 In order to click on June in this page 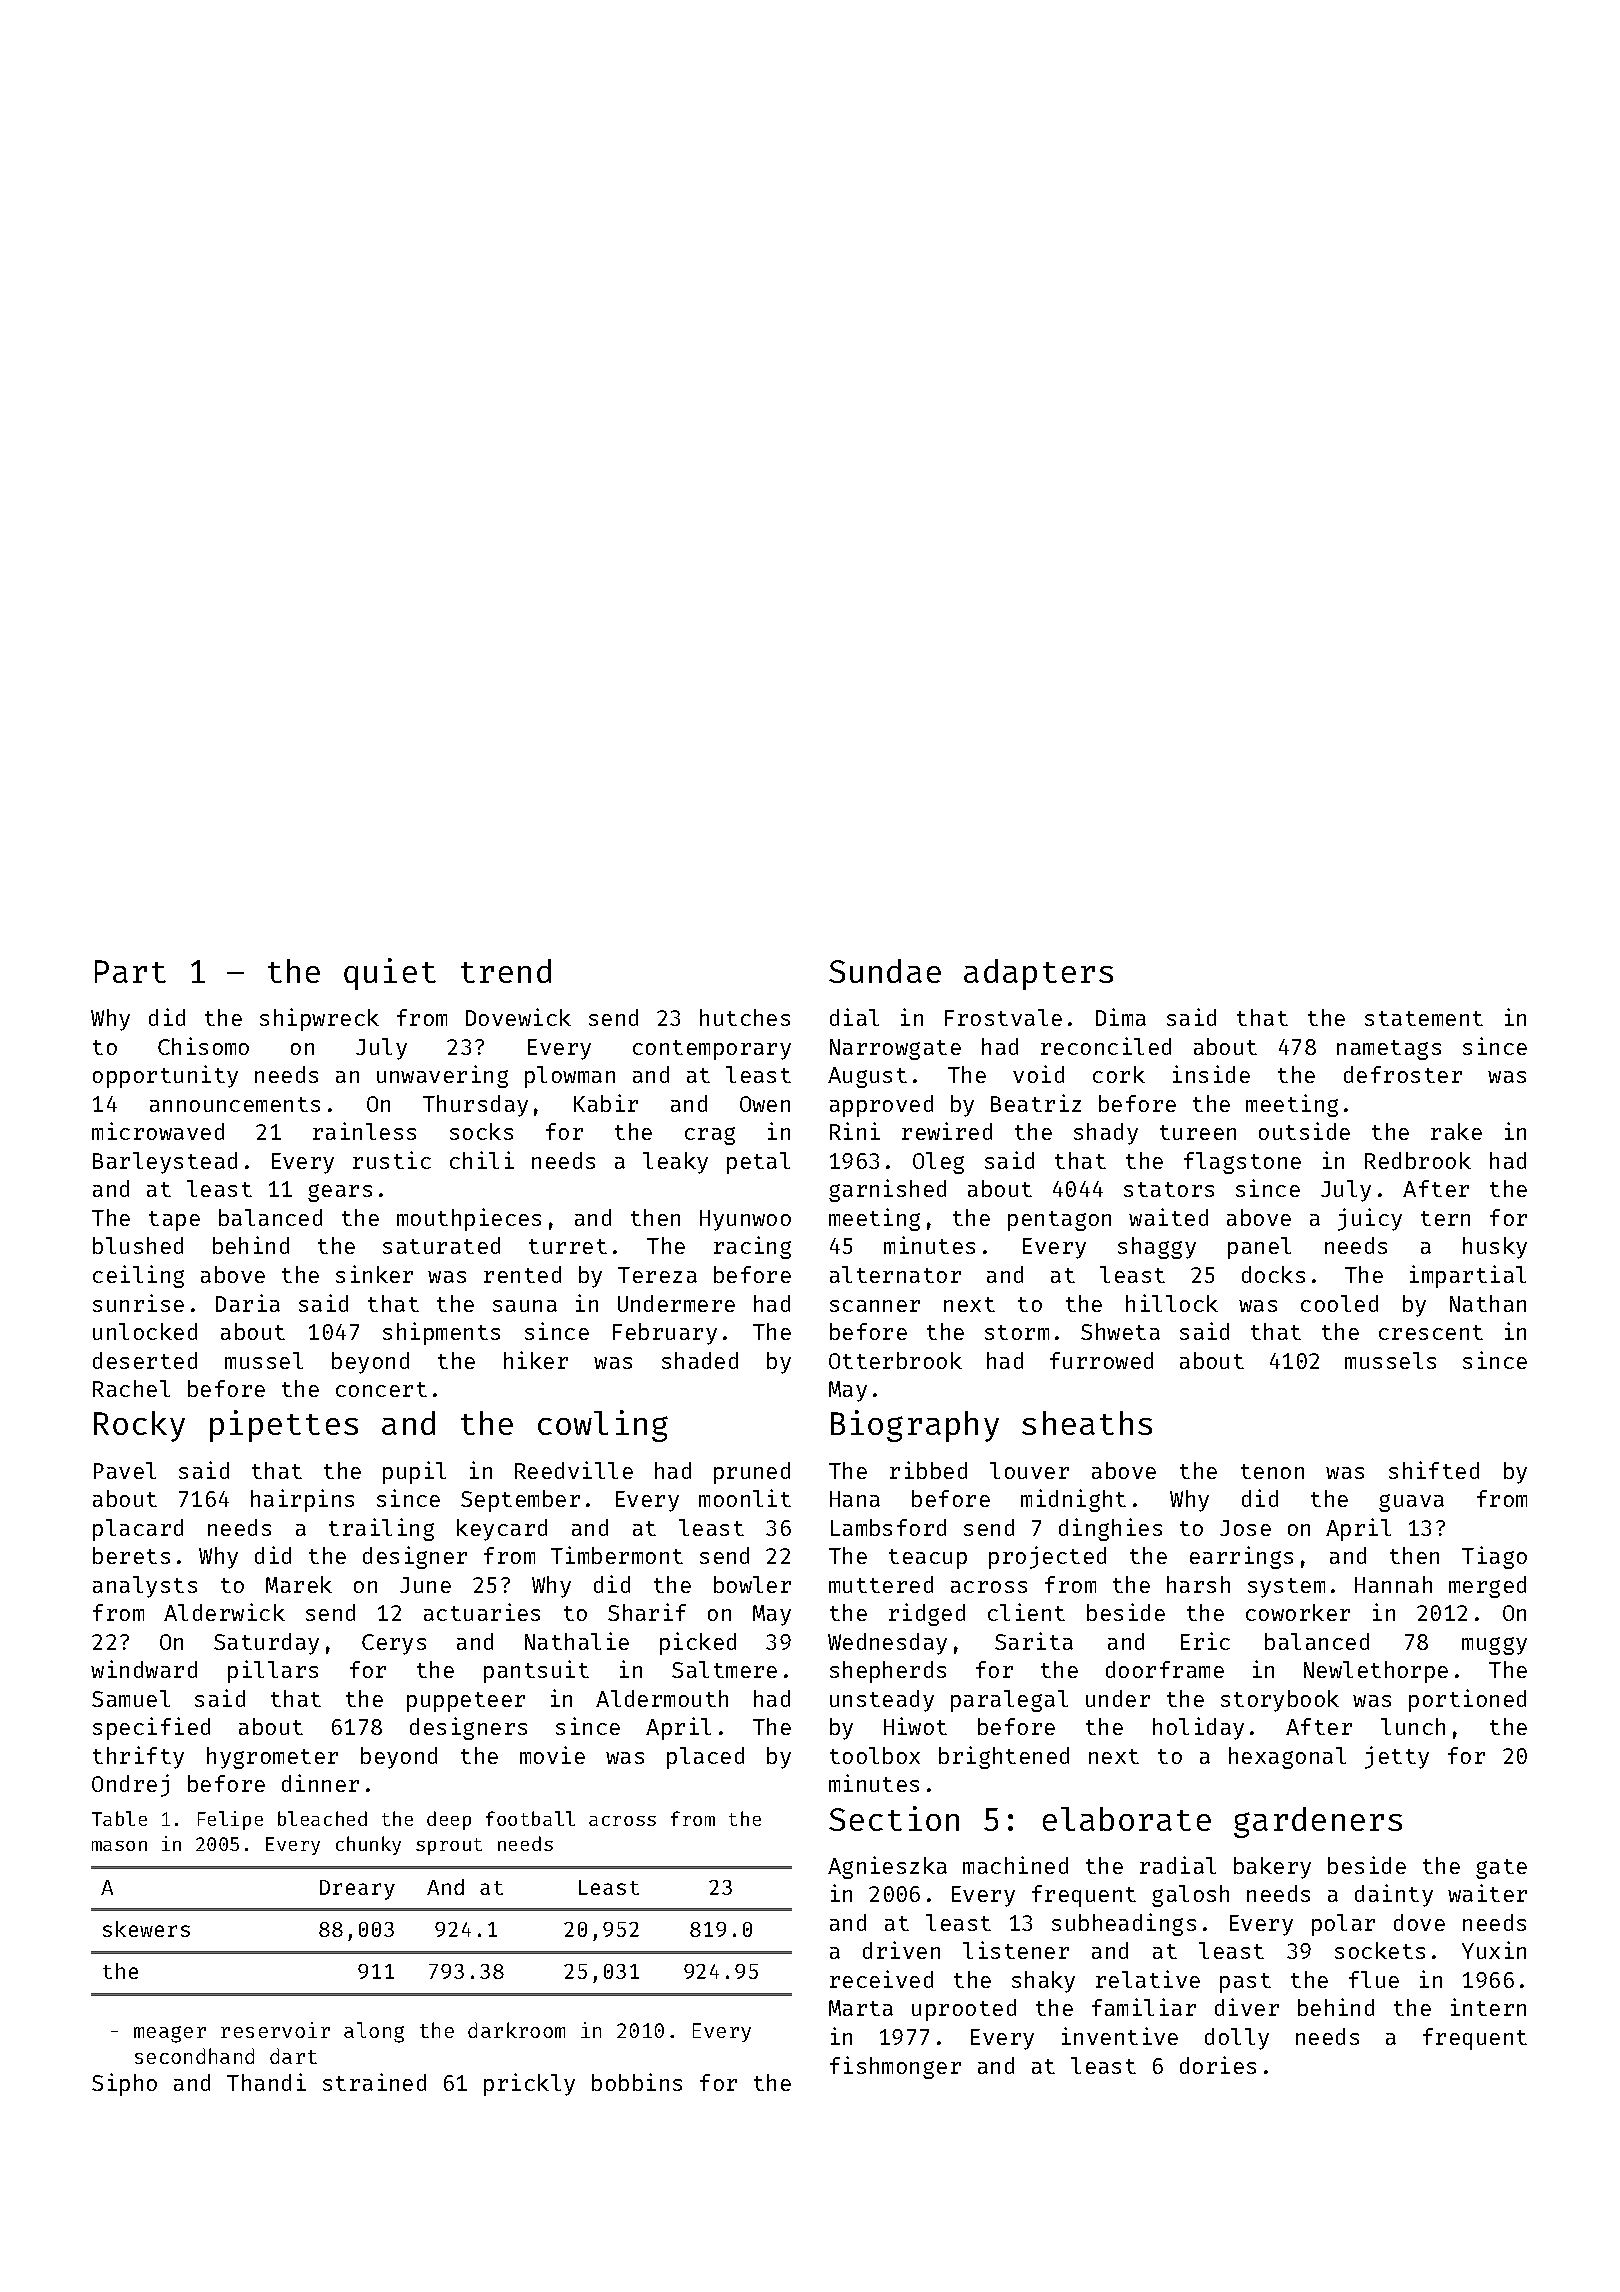, I will do `click(425, 1585)`.
